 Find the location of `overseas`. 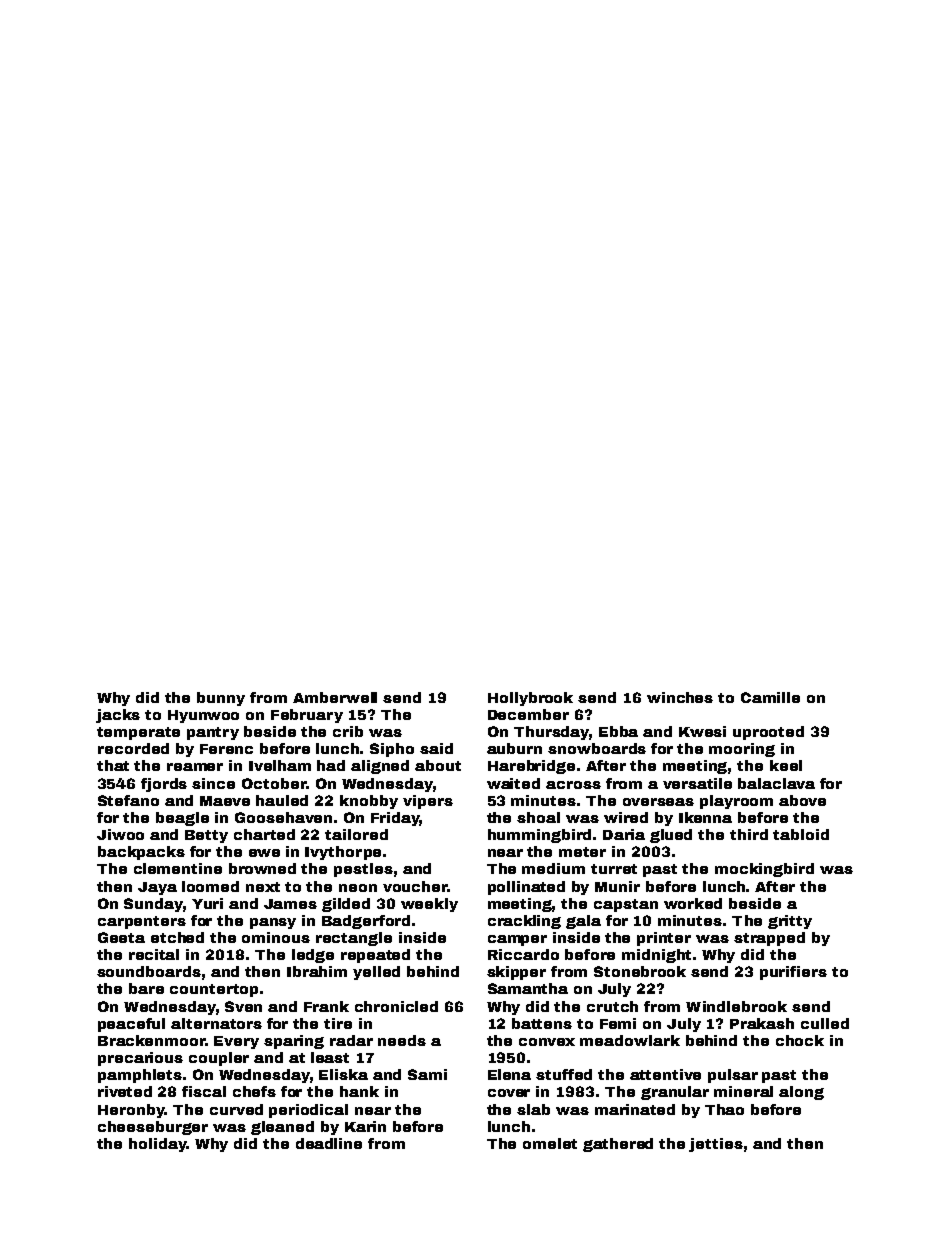

overseas is located at coordinates (658, 802).
